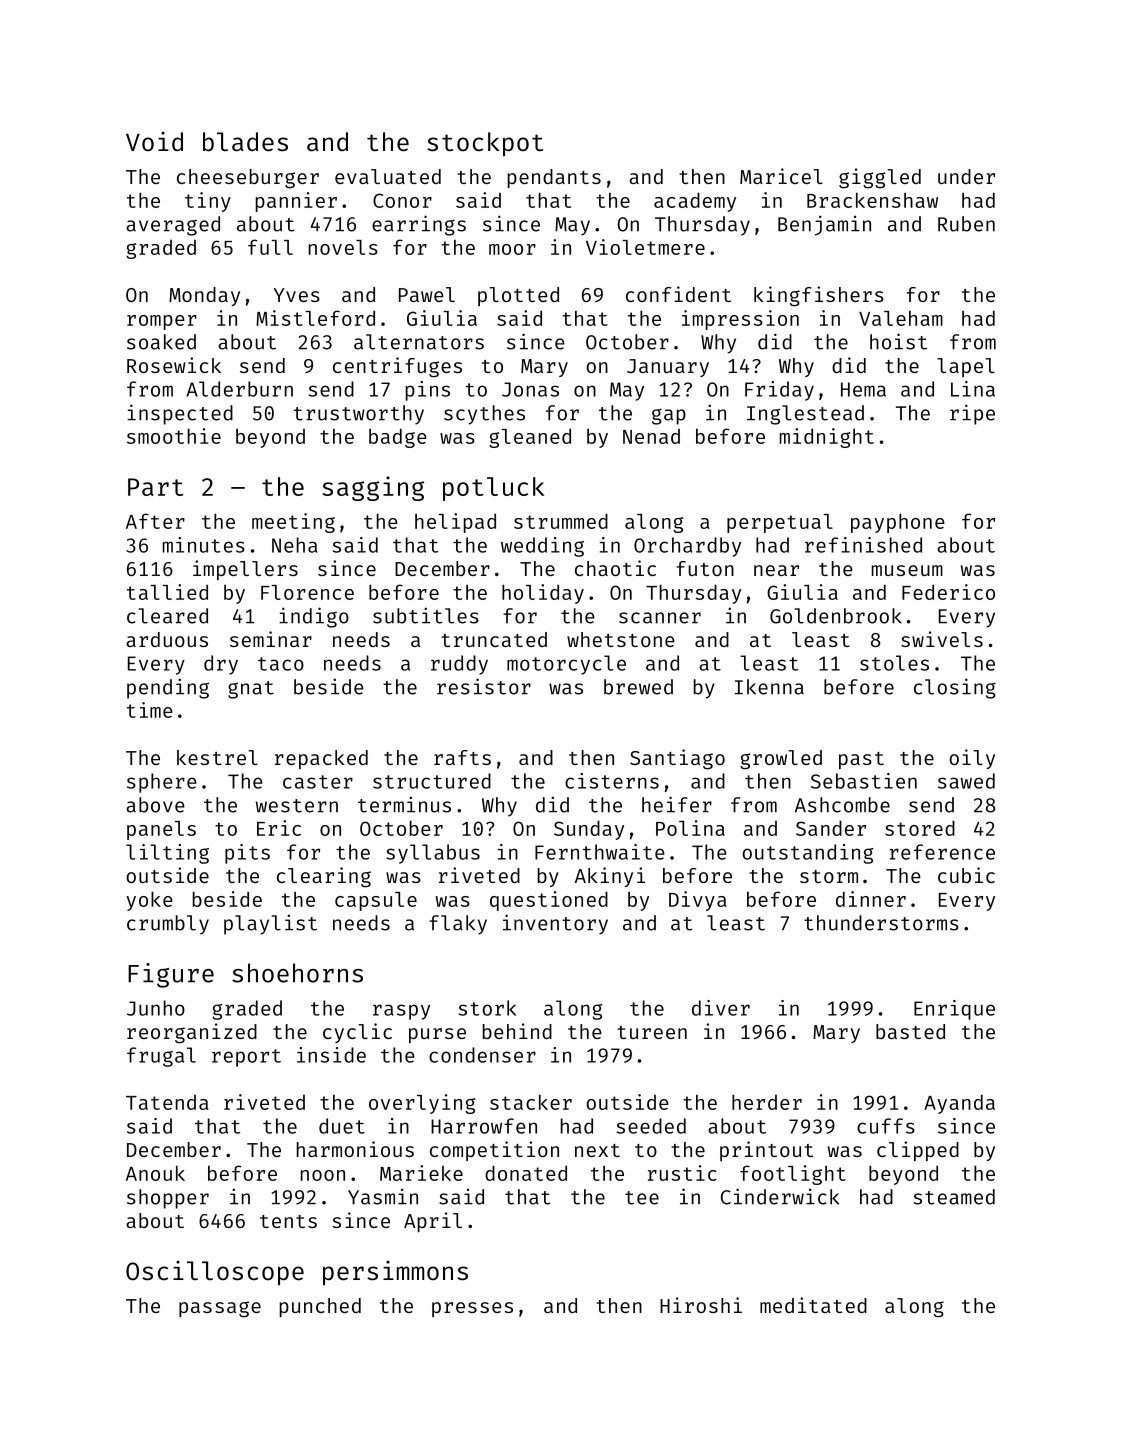 Image resolution: width=1122 pixels, height=1453 pixels. What do you see at coordinates (149, 901) in the page?
I see `yoke` at bounding box center [149, 901].
